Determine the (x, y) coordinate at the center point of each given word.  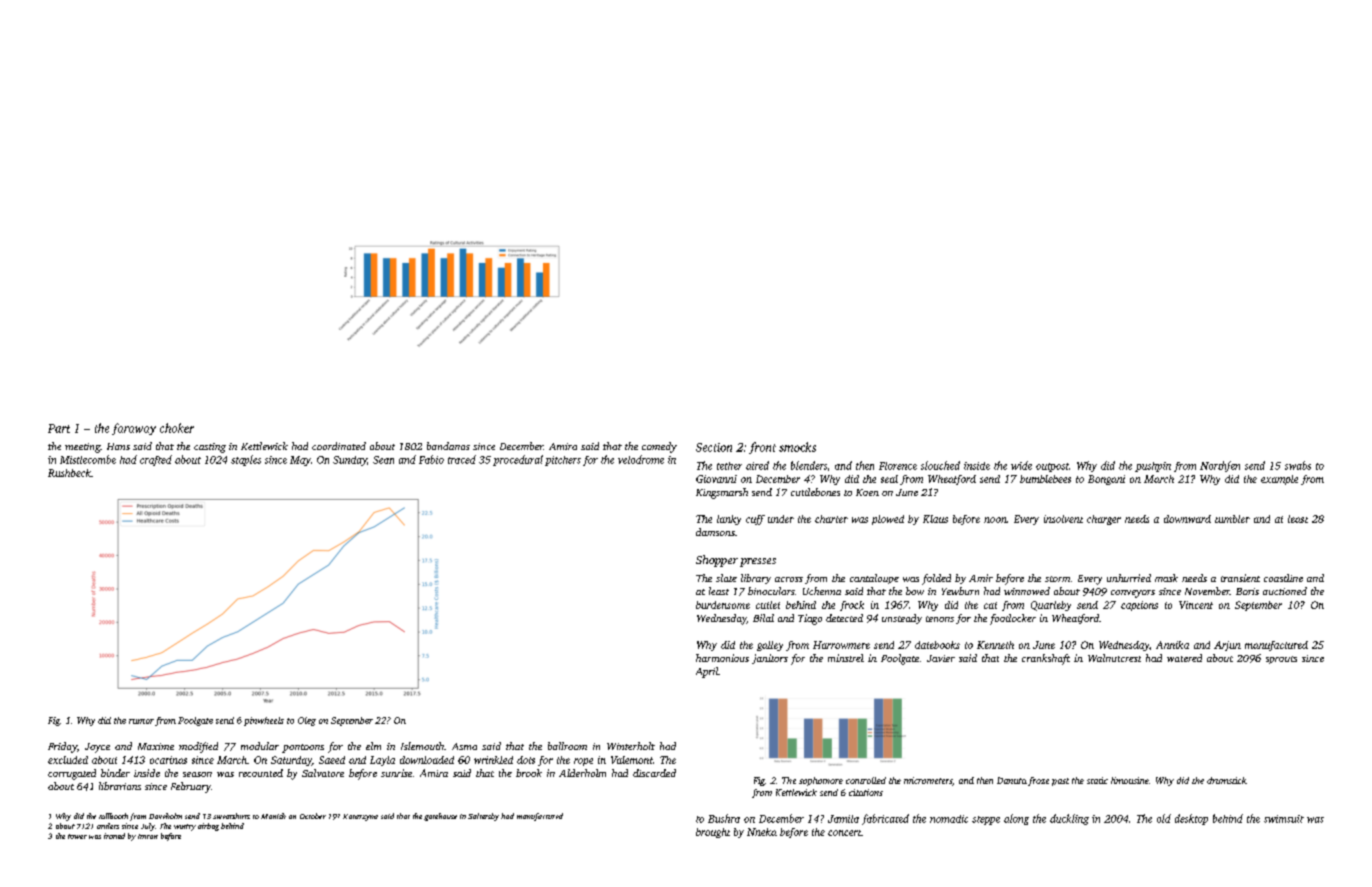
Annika (1172, 645)
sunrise (396, 773)
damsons (715, 532)
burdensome (723, 605)
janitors (770, 659)
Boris (1247, 591)
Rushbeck (69, 473)
